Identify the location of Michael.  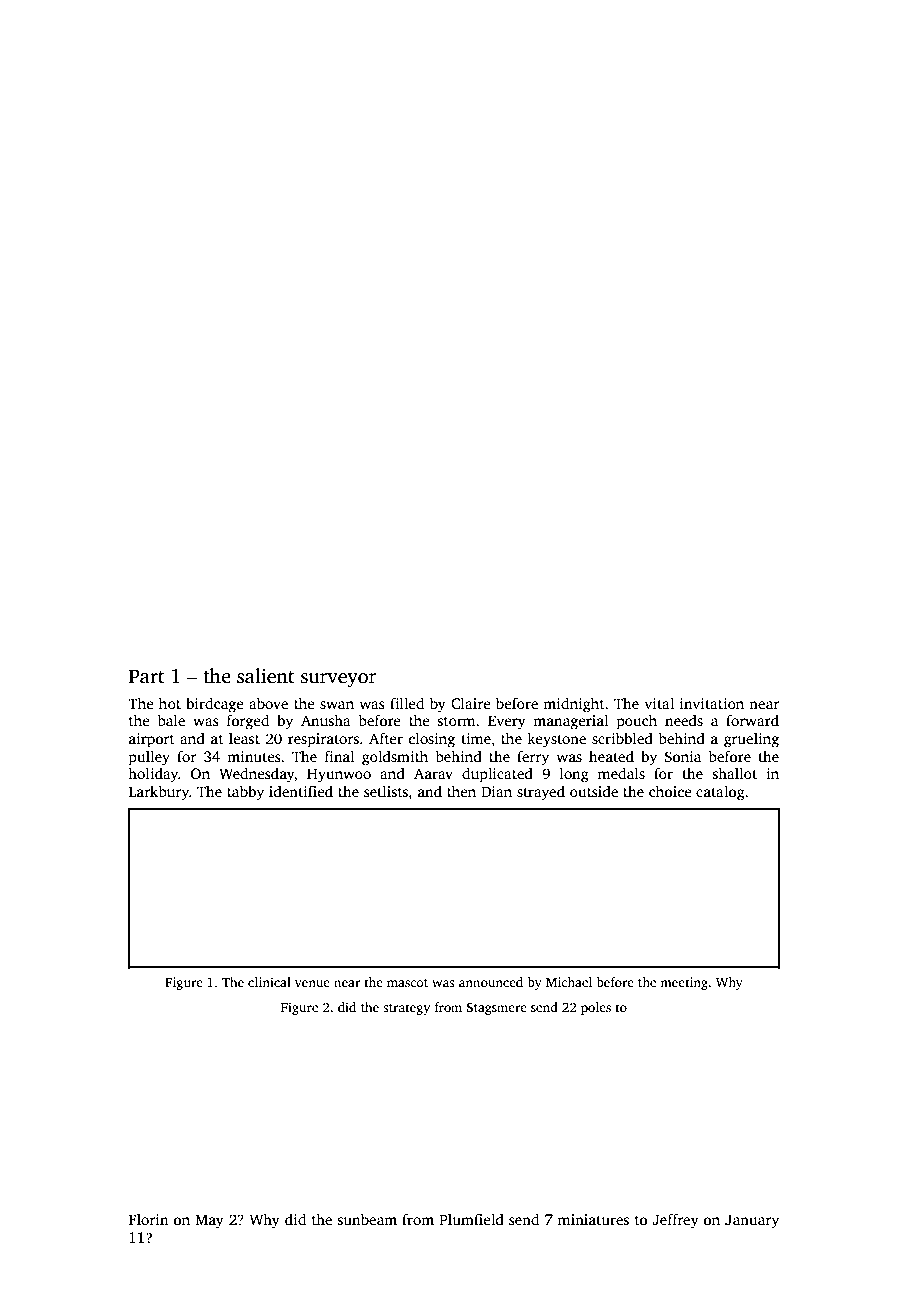
(569, 982).
